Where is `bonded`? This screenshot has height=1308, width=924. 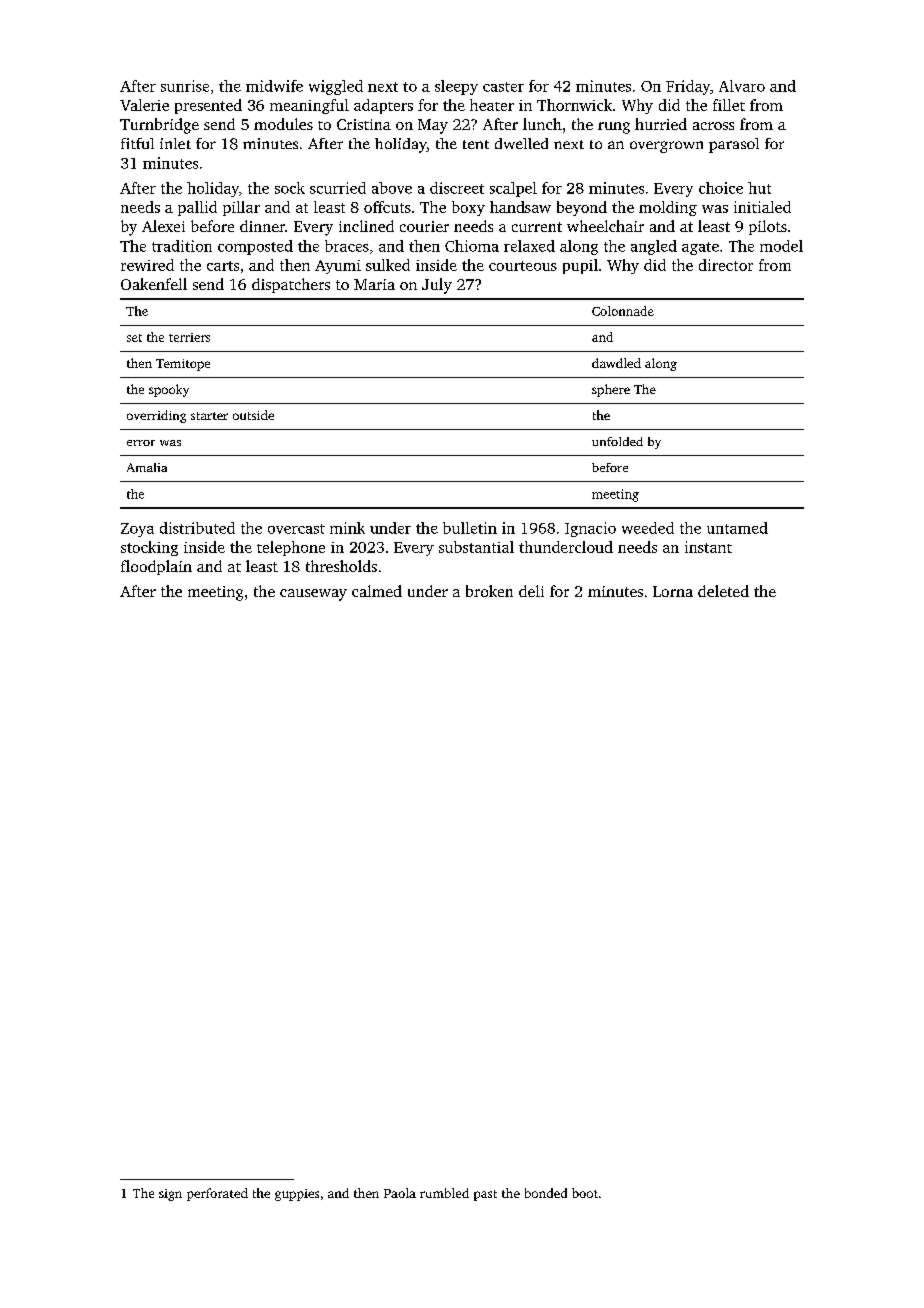
bonded is located at coordinates (546, 1193).
